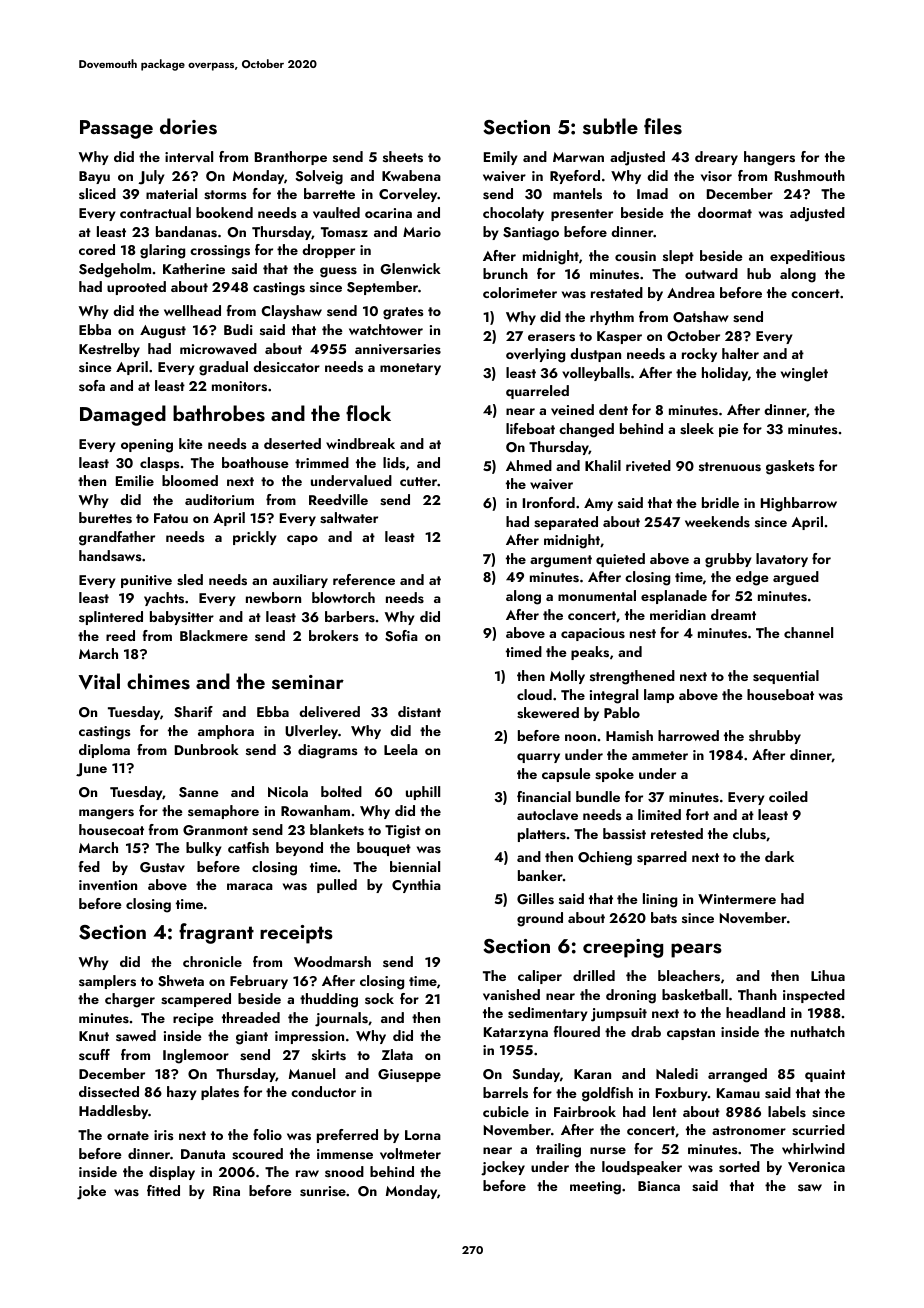 The image size is (924, 1308). Describe the element at coordinates (610, 126) in the page. I see `subtle` at that location.
